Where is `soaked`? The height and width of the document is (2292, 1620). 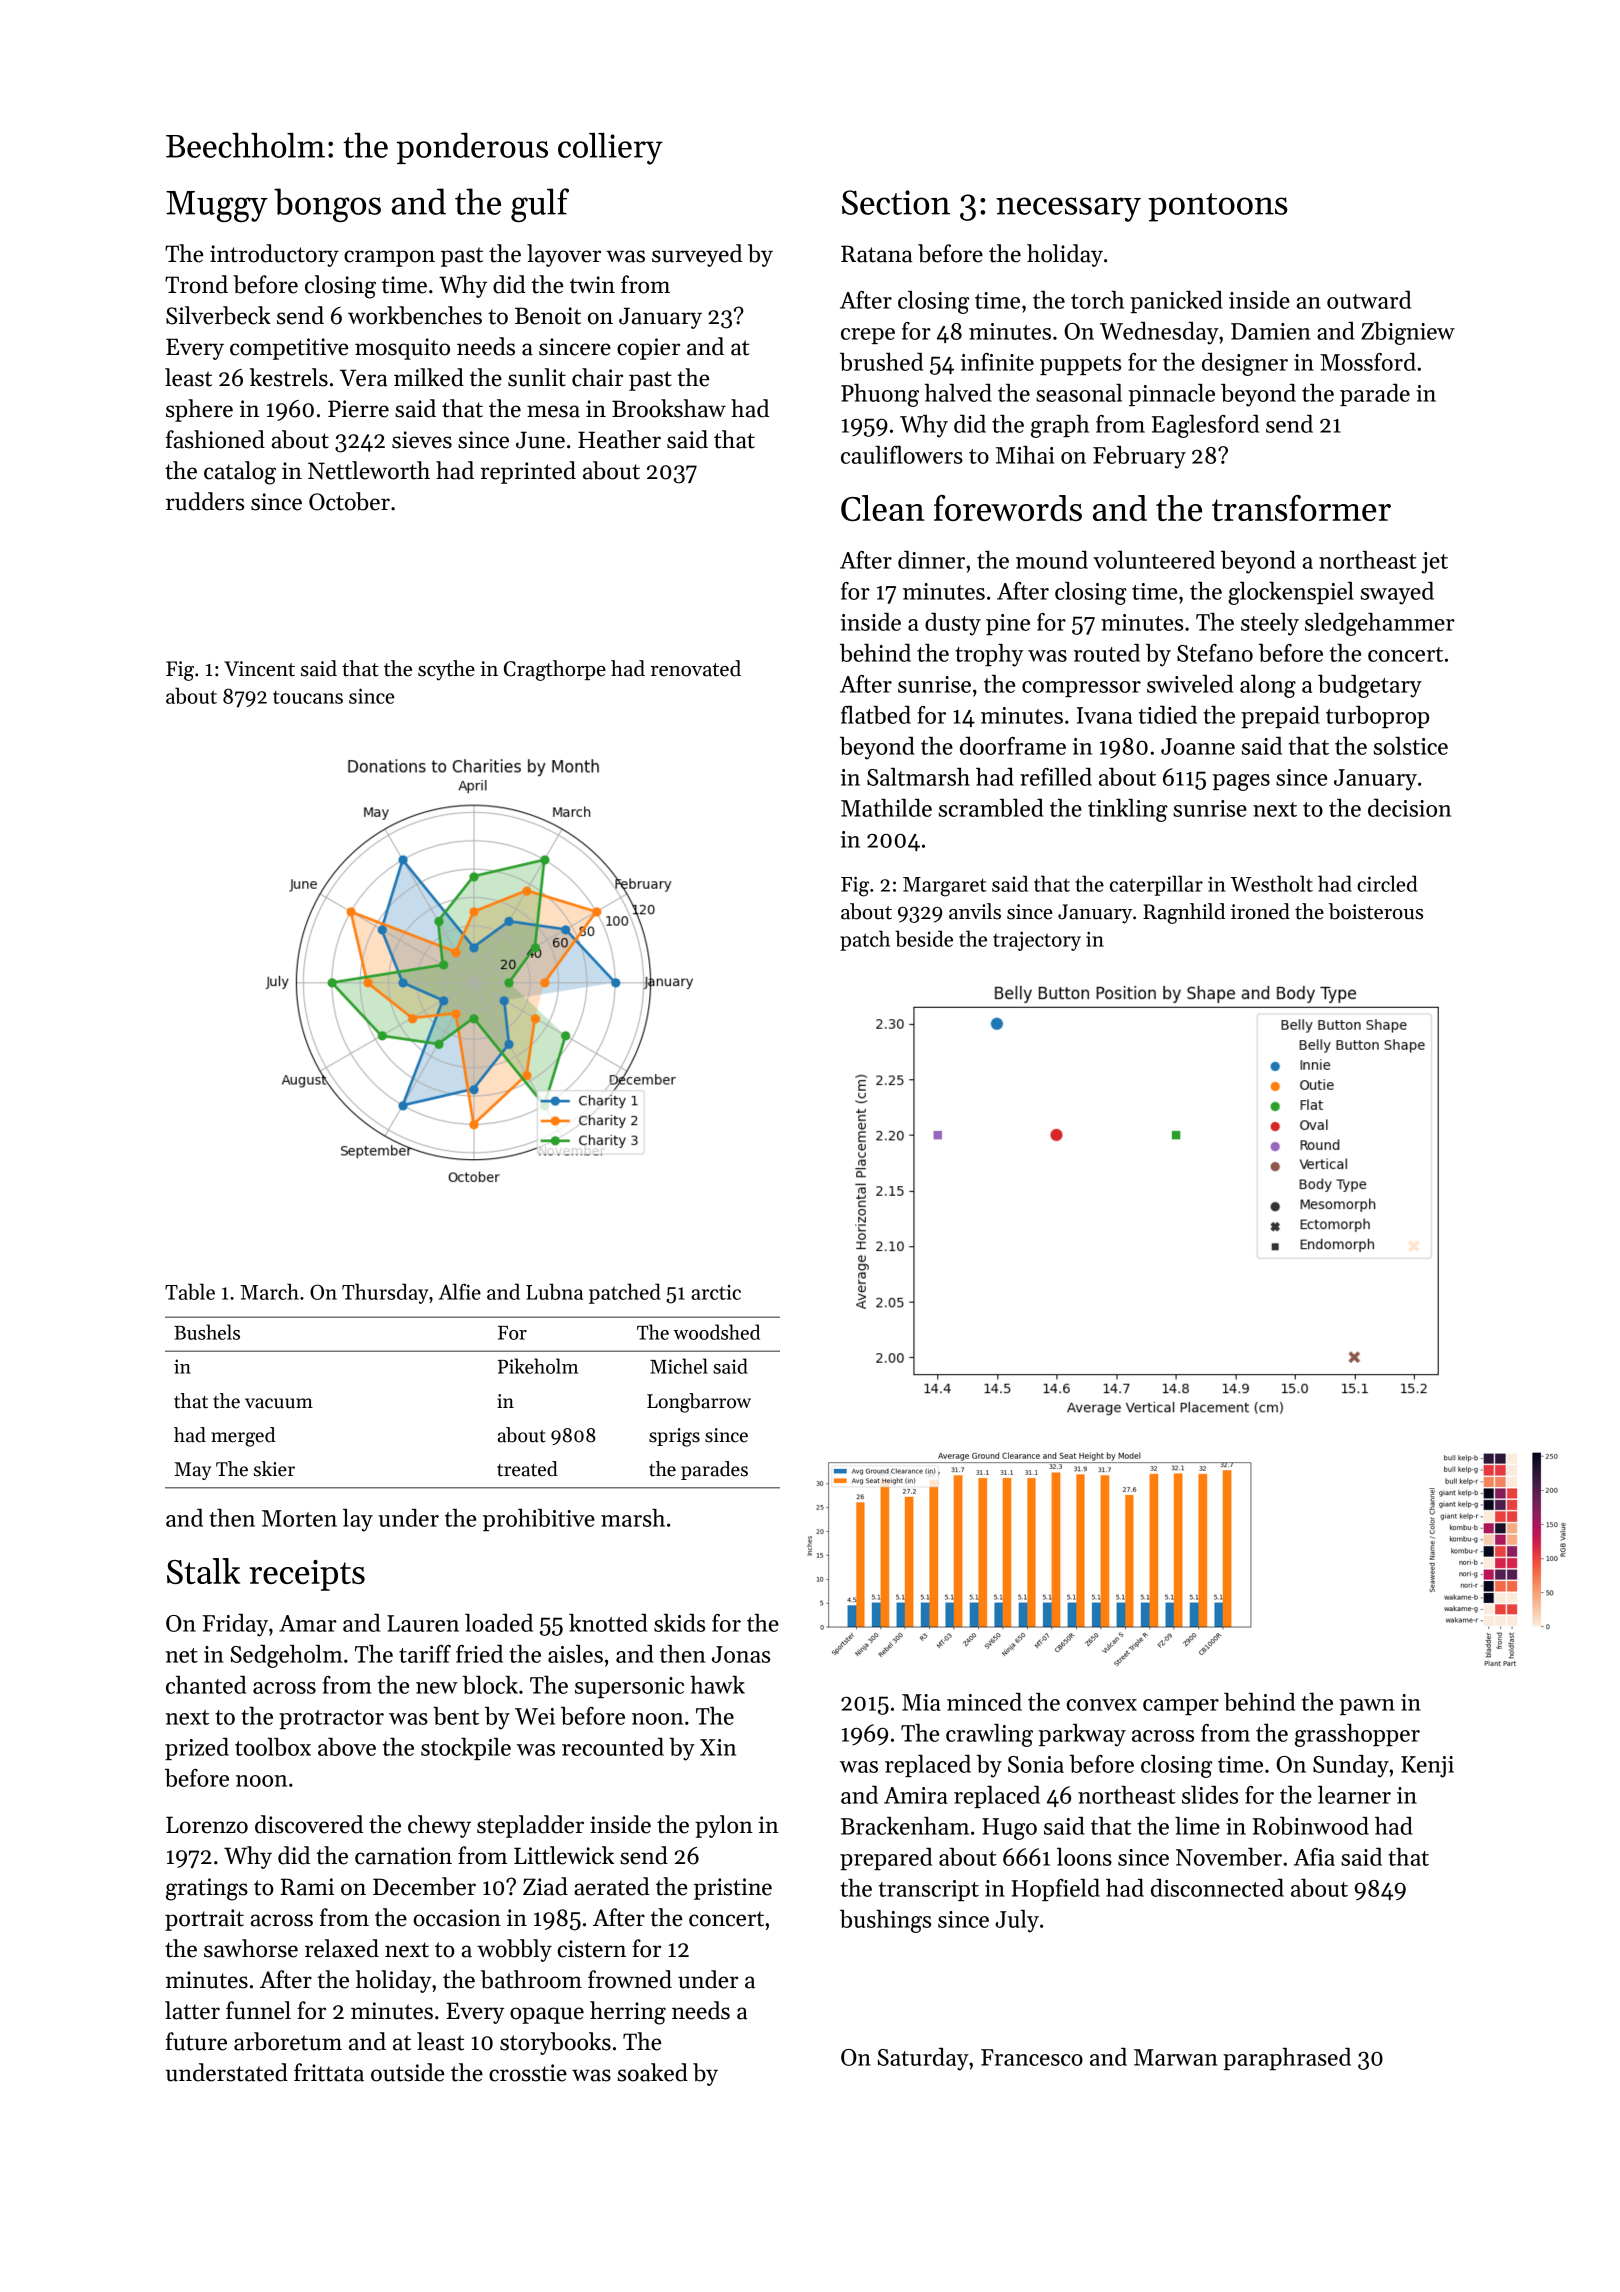 soaked is located at coordinates (653, 2072).
